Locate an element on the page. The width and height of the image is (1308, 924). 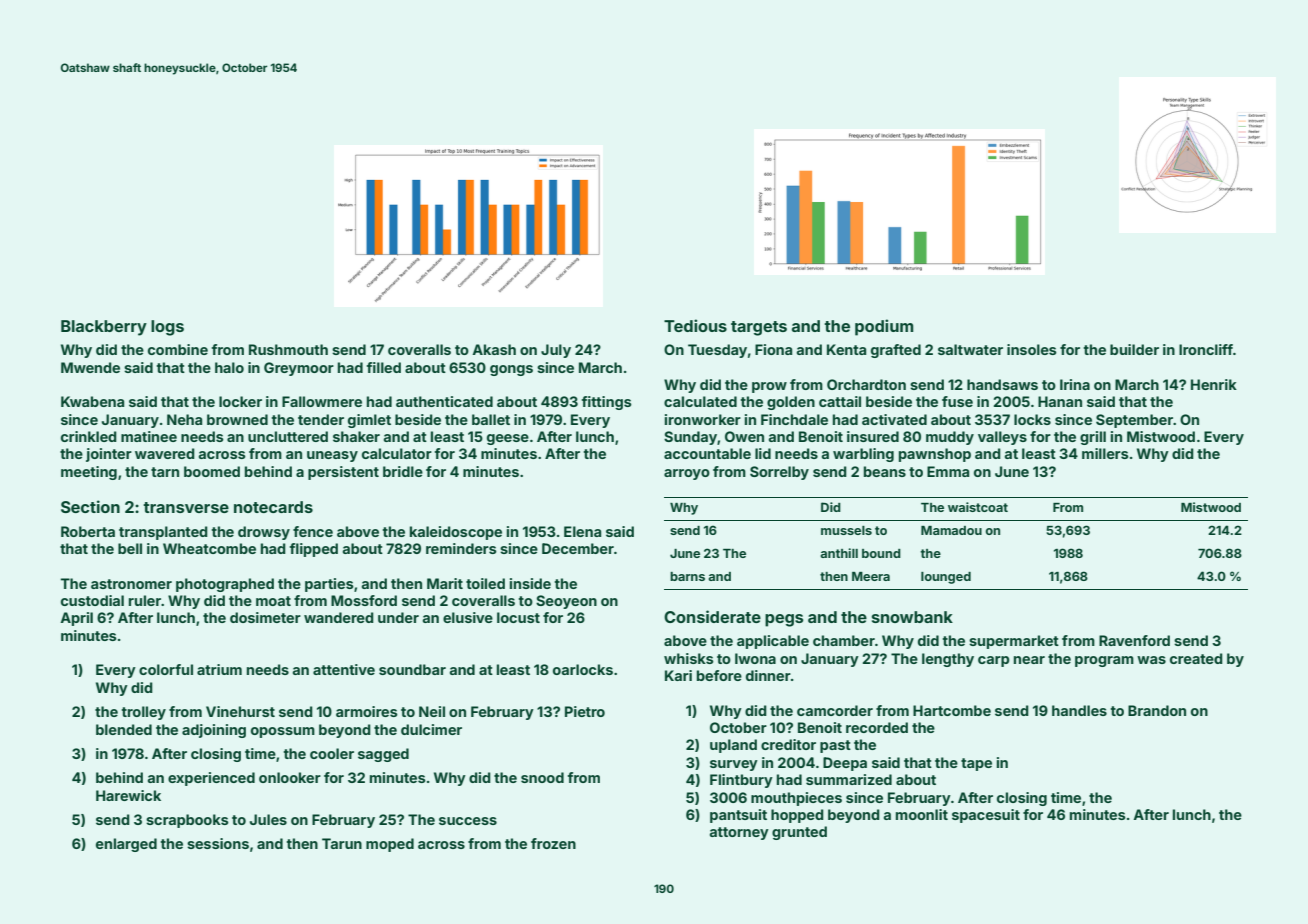
lengthy is located at coordinates (948, 660).
